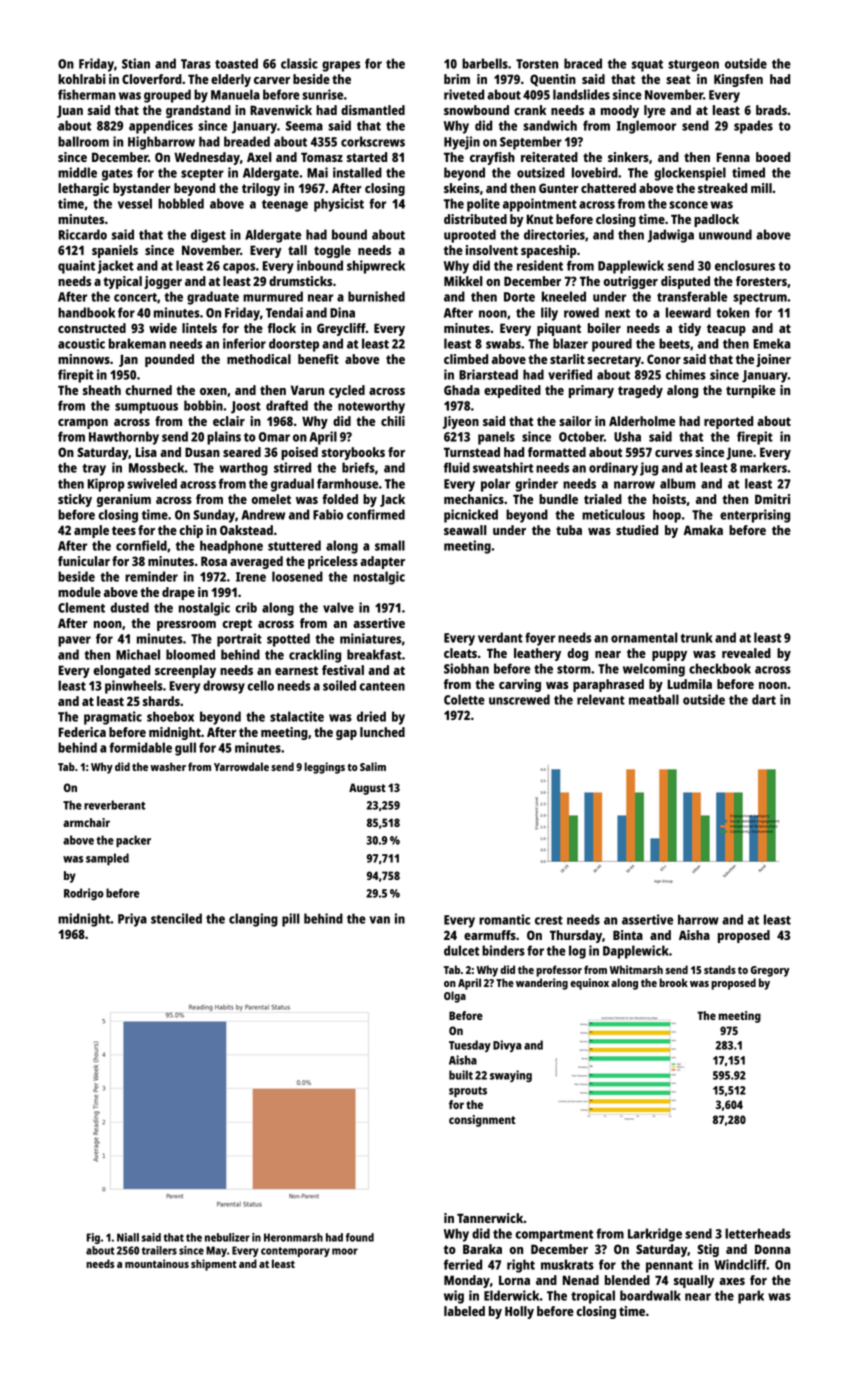 Image resolution: width=849 pixels, height=1400 pixels. What do you see at coordinates (589, 984) in the page?
I see `equinox` at bounding box center [589, 984].
